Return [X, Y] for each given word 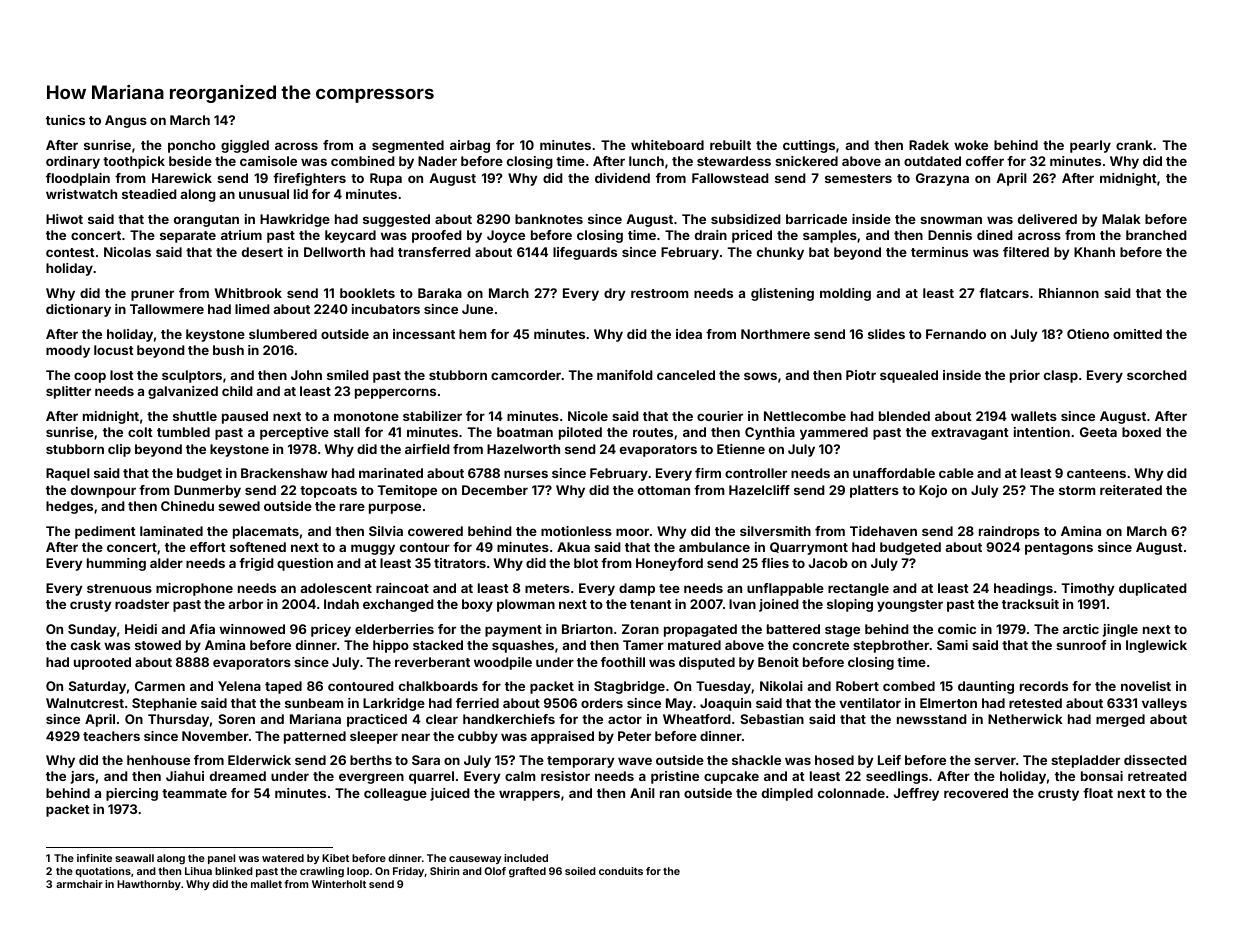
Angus [126, 121]
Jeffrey [916, 794]
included [526, 858]
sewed [239, 506]
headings [1023, 589]
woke [971, 145]
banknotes [549, 219]
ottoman [664, 490]
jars [82, 777]
